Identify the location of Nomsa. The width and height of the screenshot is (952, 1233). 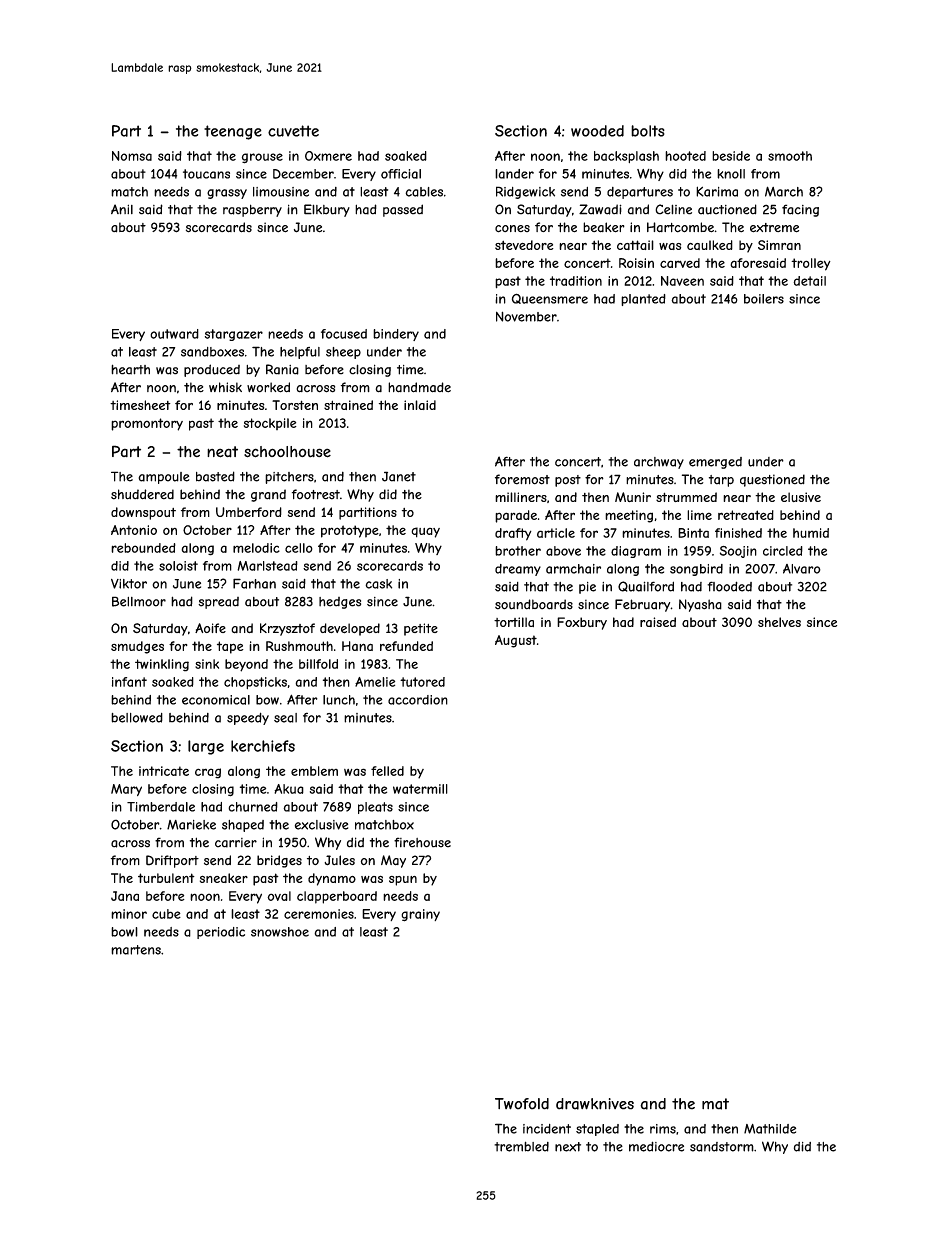
(132, 156).
